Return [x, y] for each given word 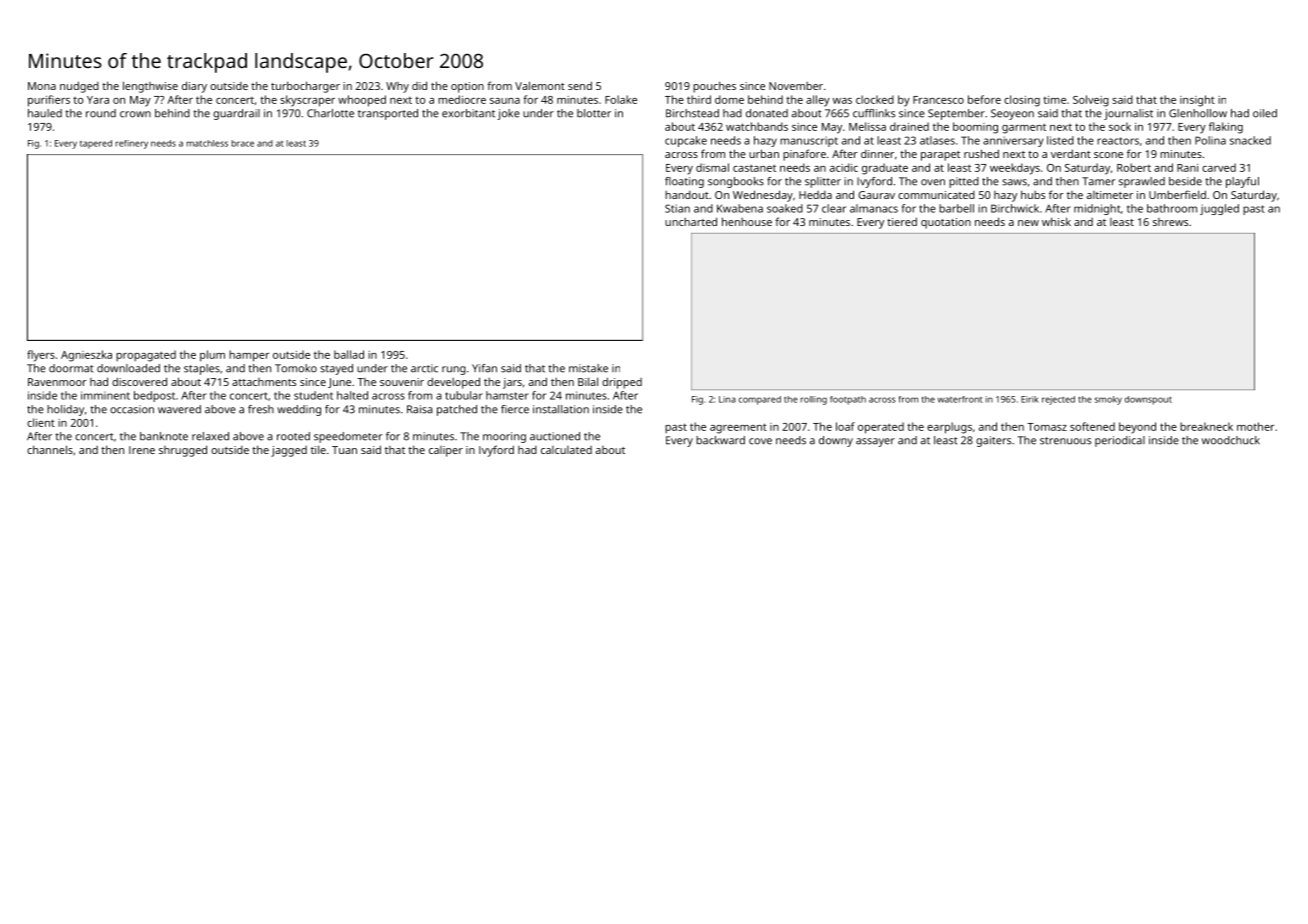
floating [684, 182]
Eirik [1030, 399]
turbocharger [305, 87]
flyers [41, 356]
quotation [946, 223]
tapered [96, 144]
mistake [588, 368]
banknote [164, 436]
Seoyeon [1012, 114]
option [467, 87]
